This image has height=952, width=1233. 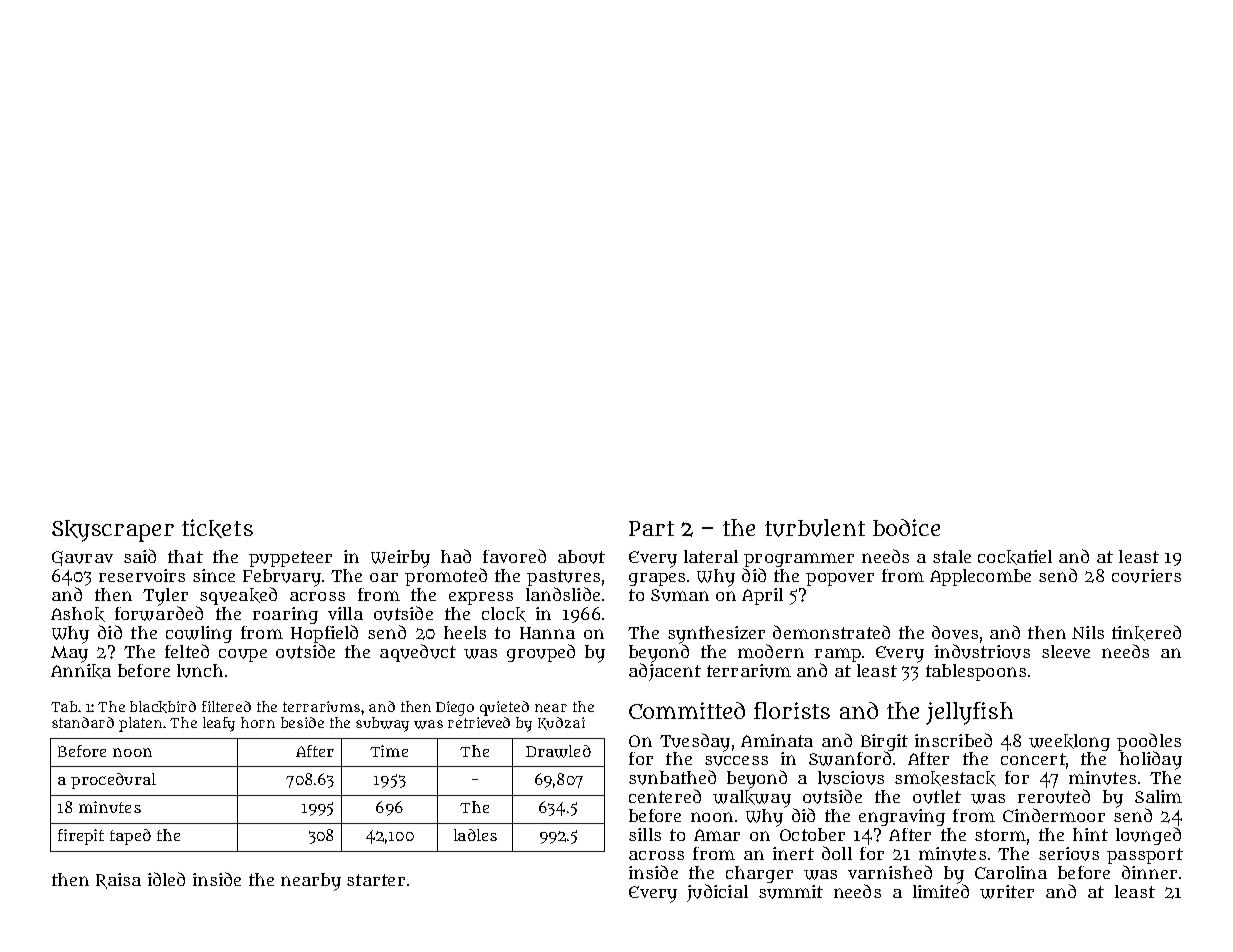 I want to click on adjacent, so click(x=665, y=672).
